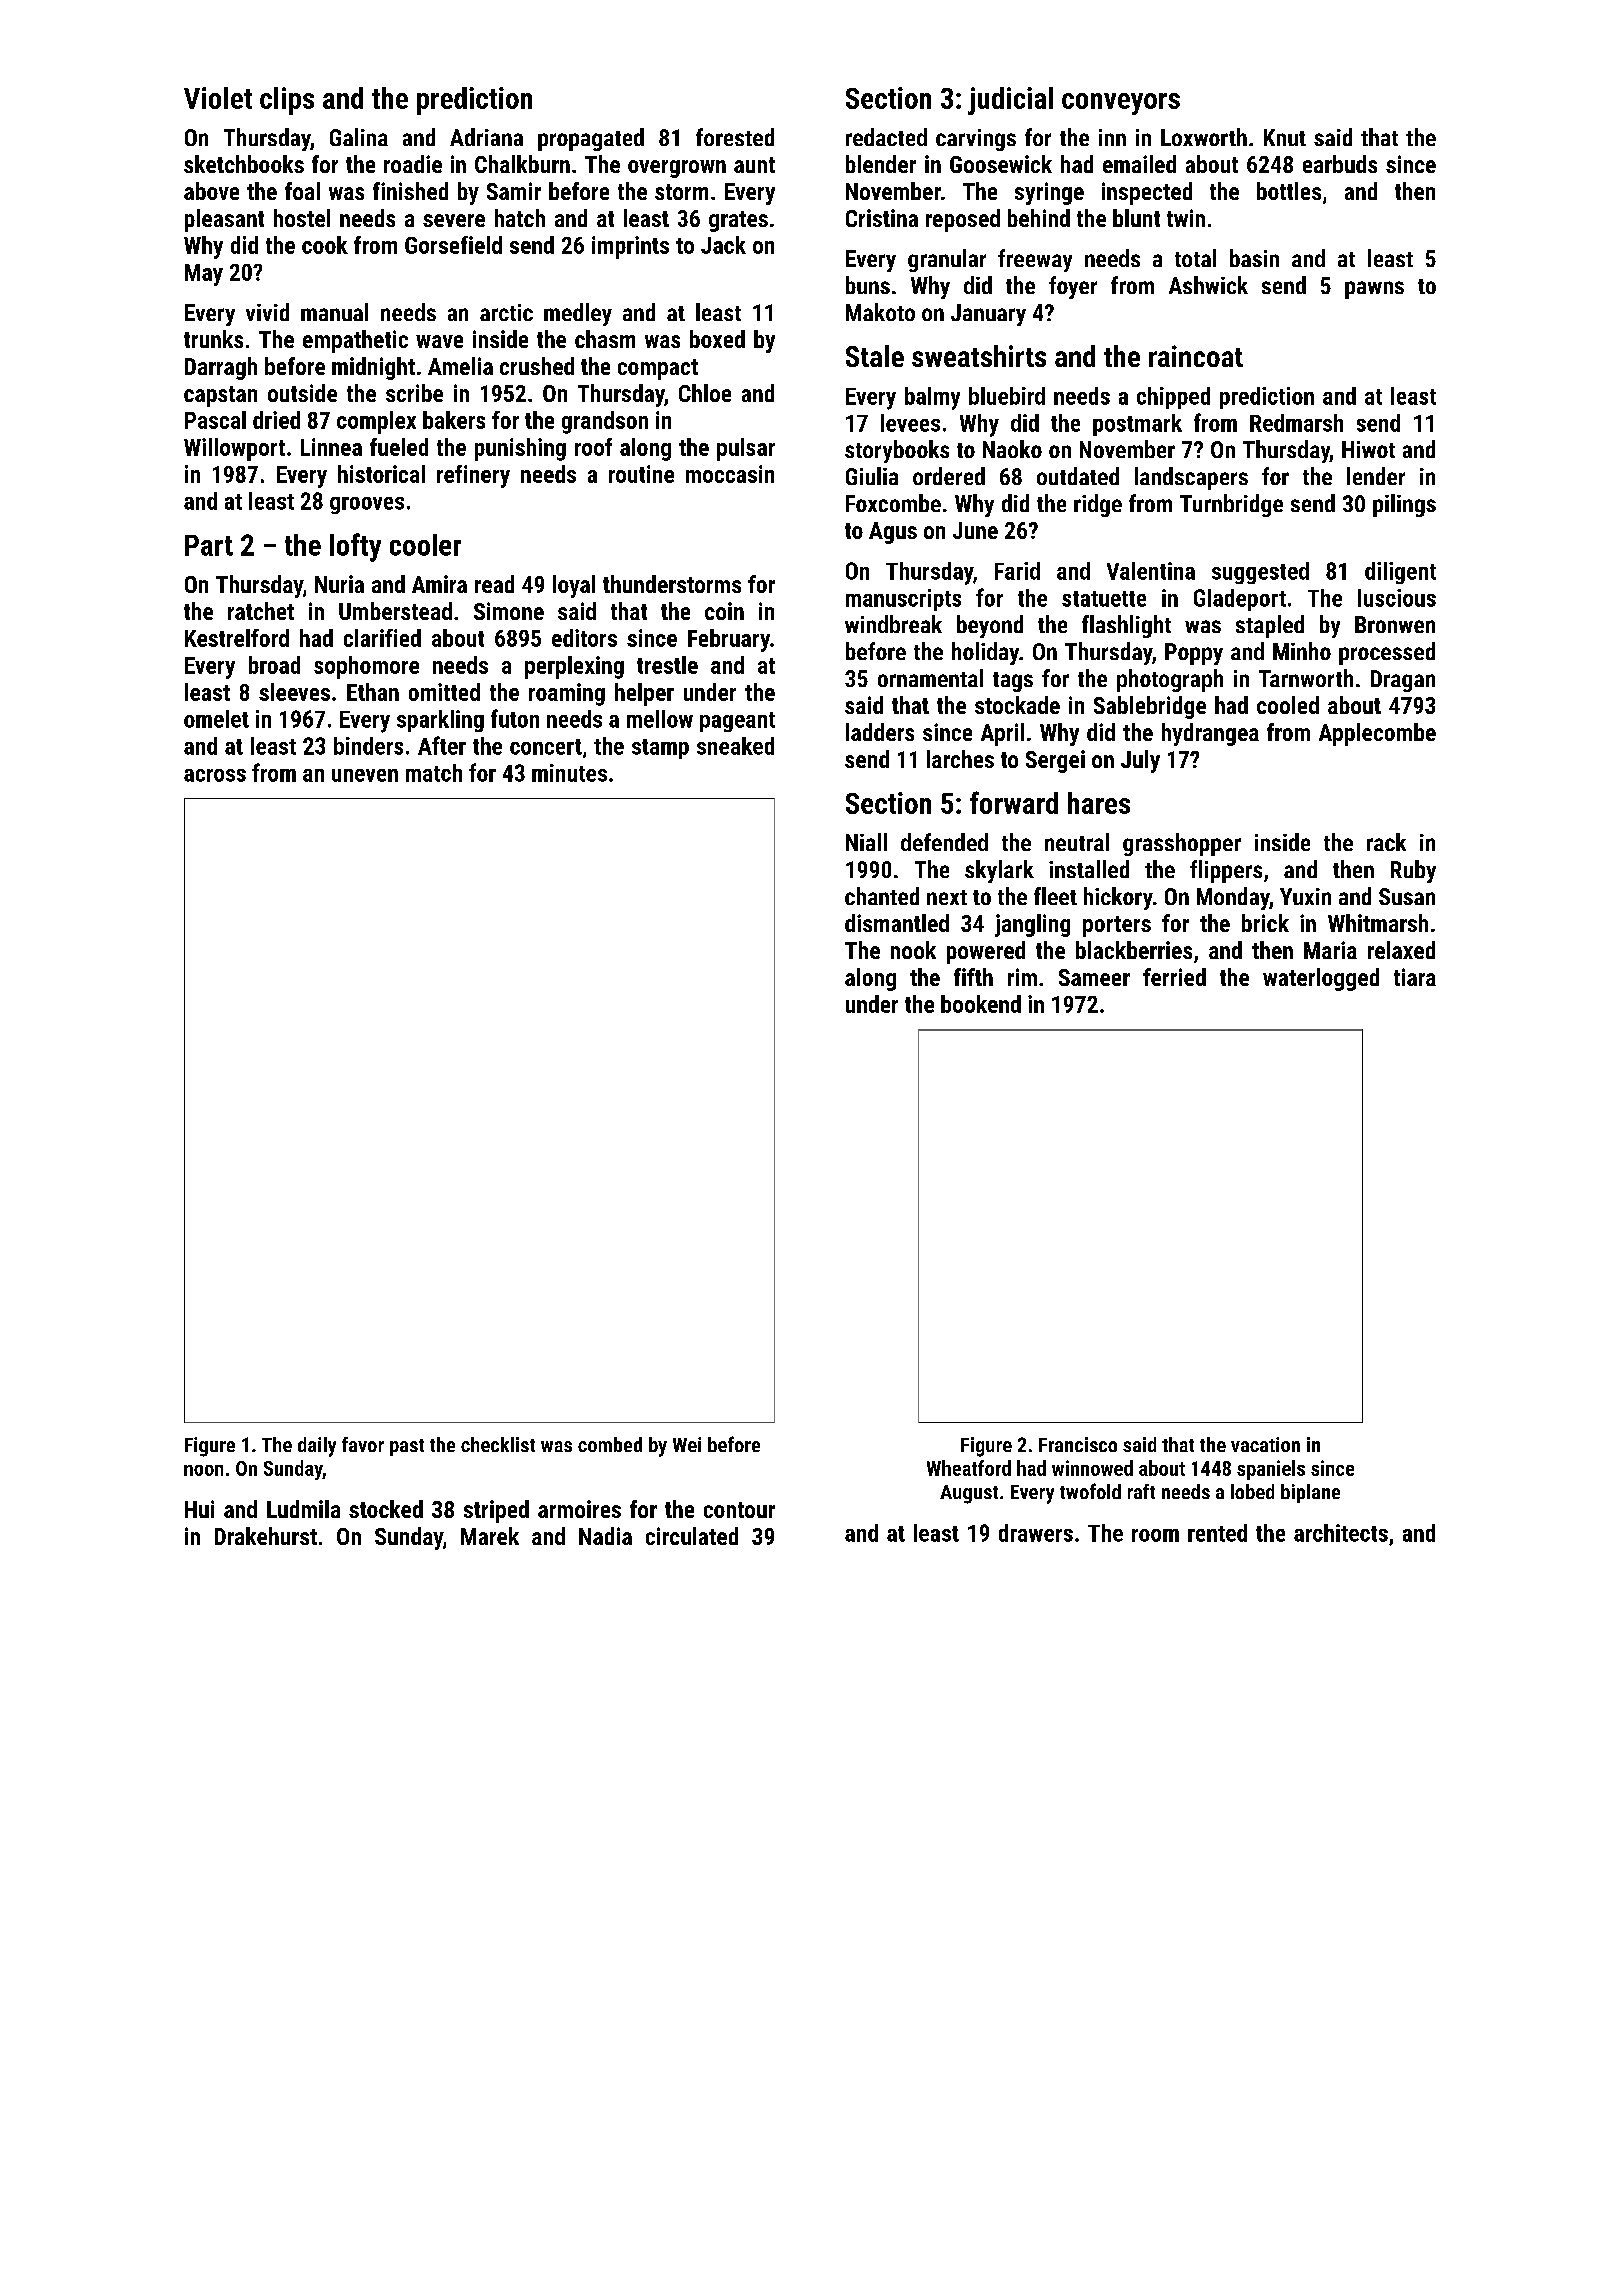  Describe the element at coordinates (1078, 476) in the screenshot. I see `outdated` at that location.
